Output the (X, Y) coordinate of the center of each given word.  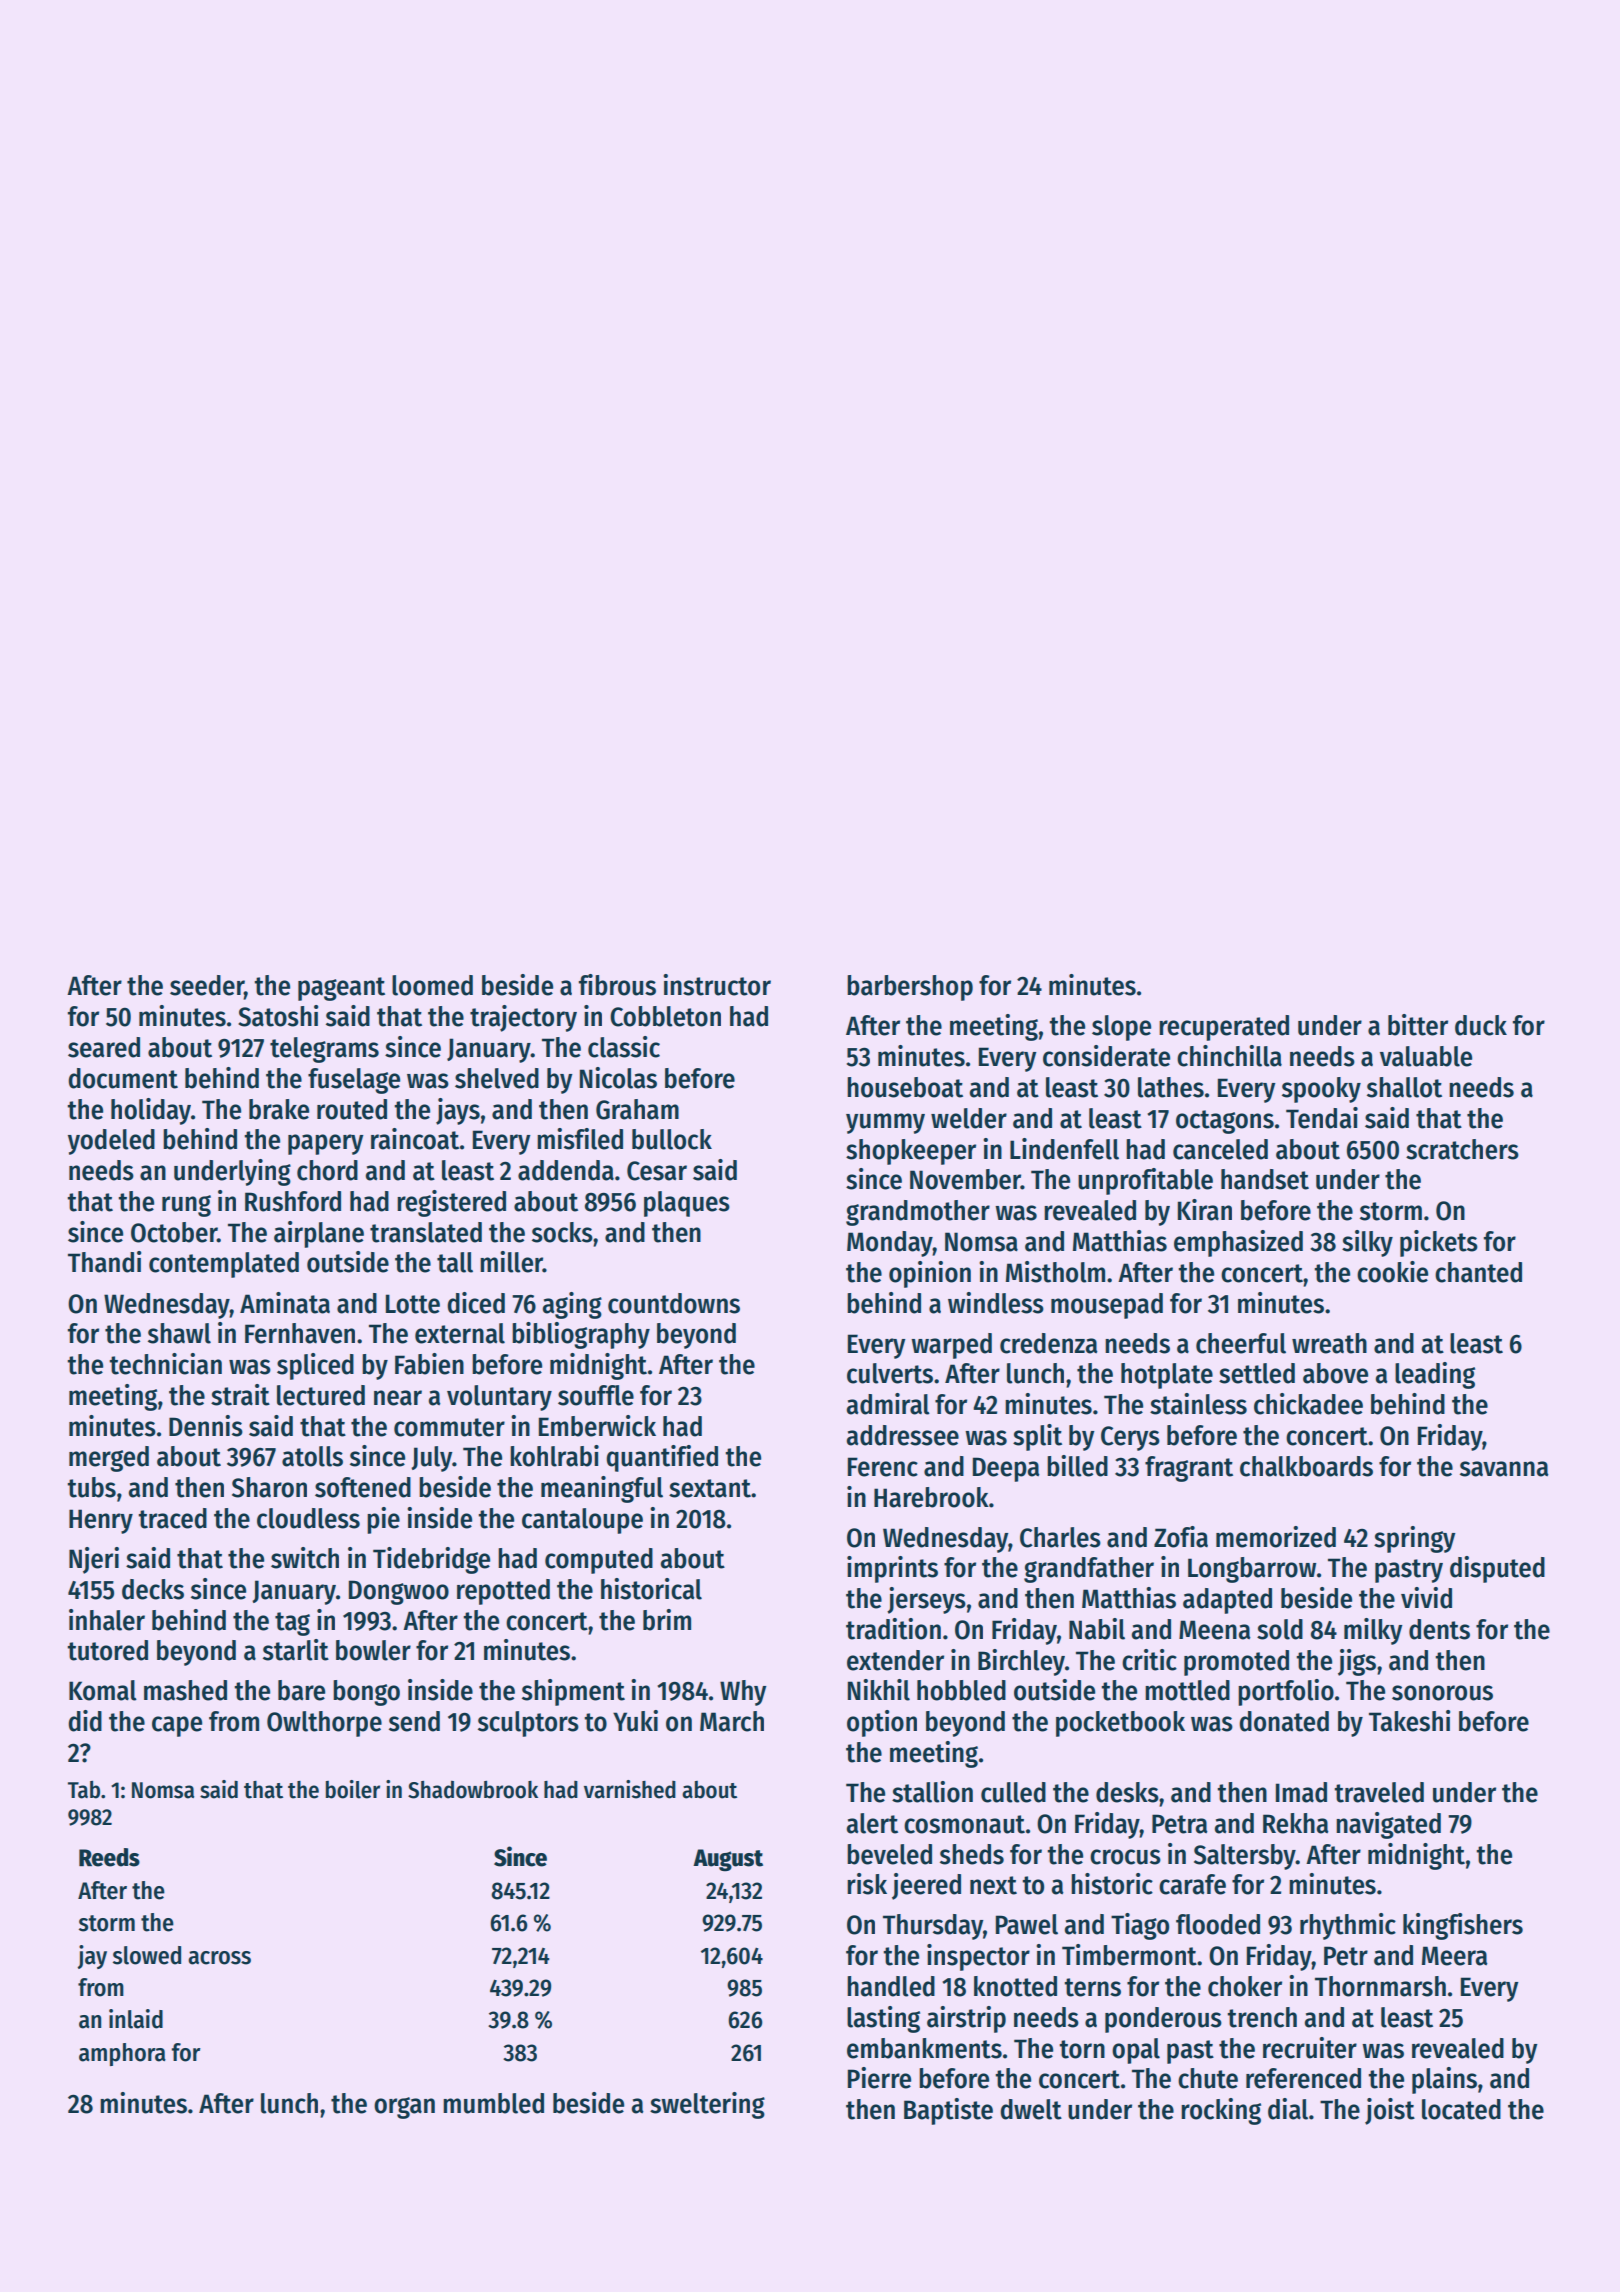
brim (667, 1620)
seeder (207, 985)
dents (1439, 1629)
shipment (573, 1692)
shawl (179, 1333)
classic (624, 1047)
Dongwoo (399, 1592)
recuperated (1224, 1028)
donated (1284, 1721)
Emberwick (597, 1426)
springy (1415, 1539)
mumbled (493, 2103)
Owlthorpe (324, 1724)
